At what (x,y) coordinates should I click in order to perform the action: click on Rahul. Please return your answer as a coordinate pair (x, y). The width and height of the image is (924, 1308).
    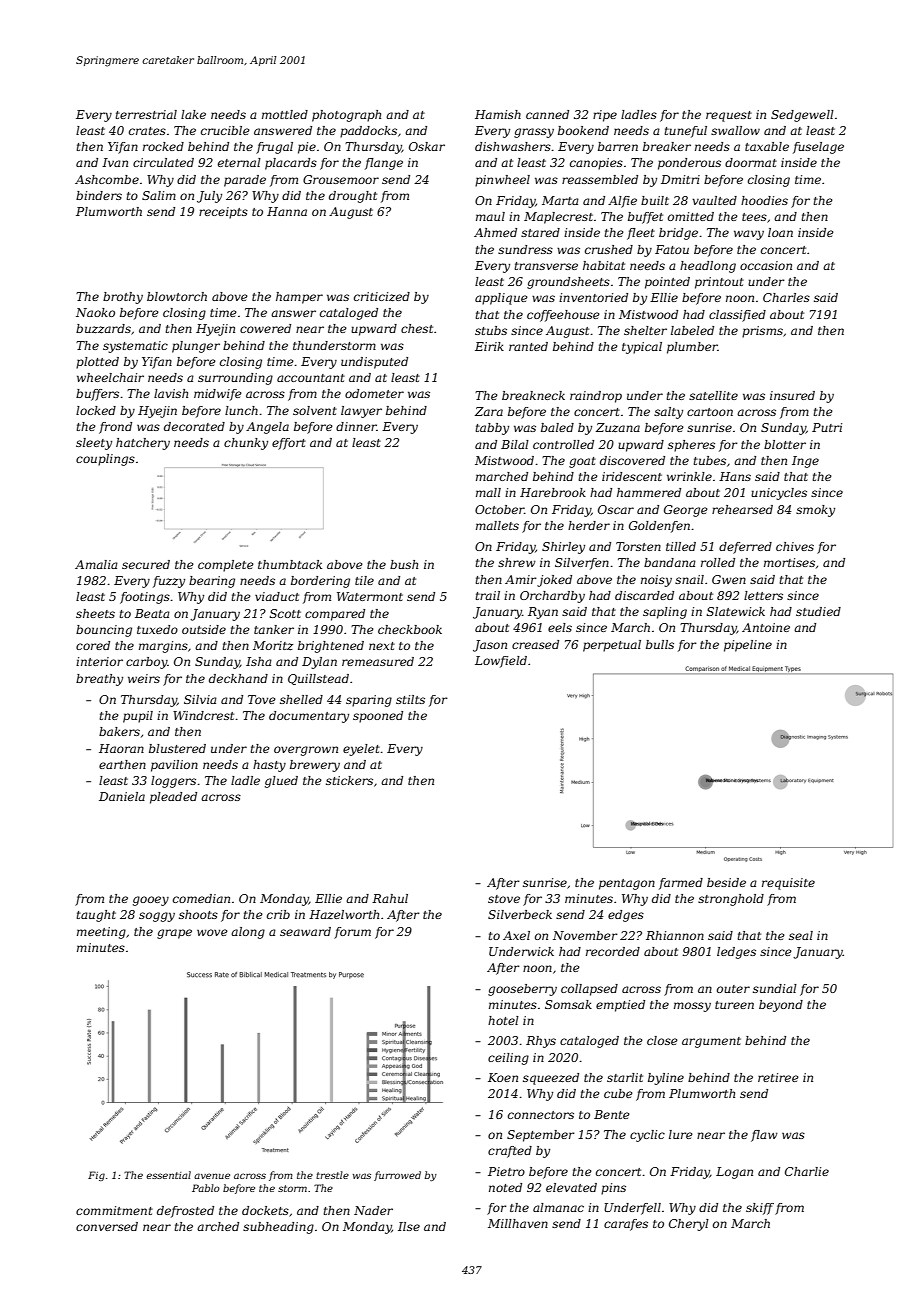
    Looking at the image, I should click on (390, 898).
